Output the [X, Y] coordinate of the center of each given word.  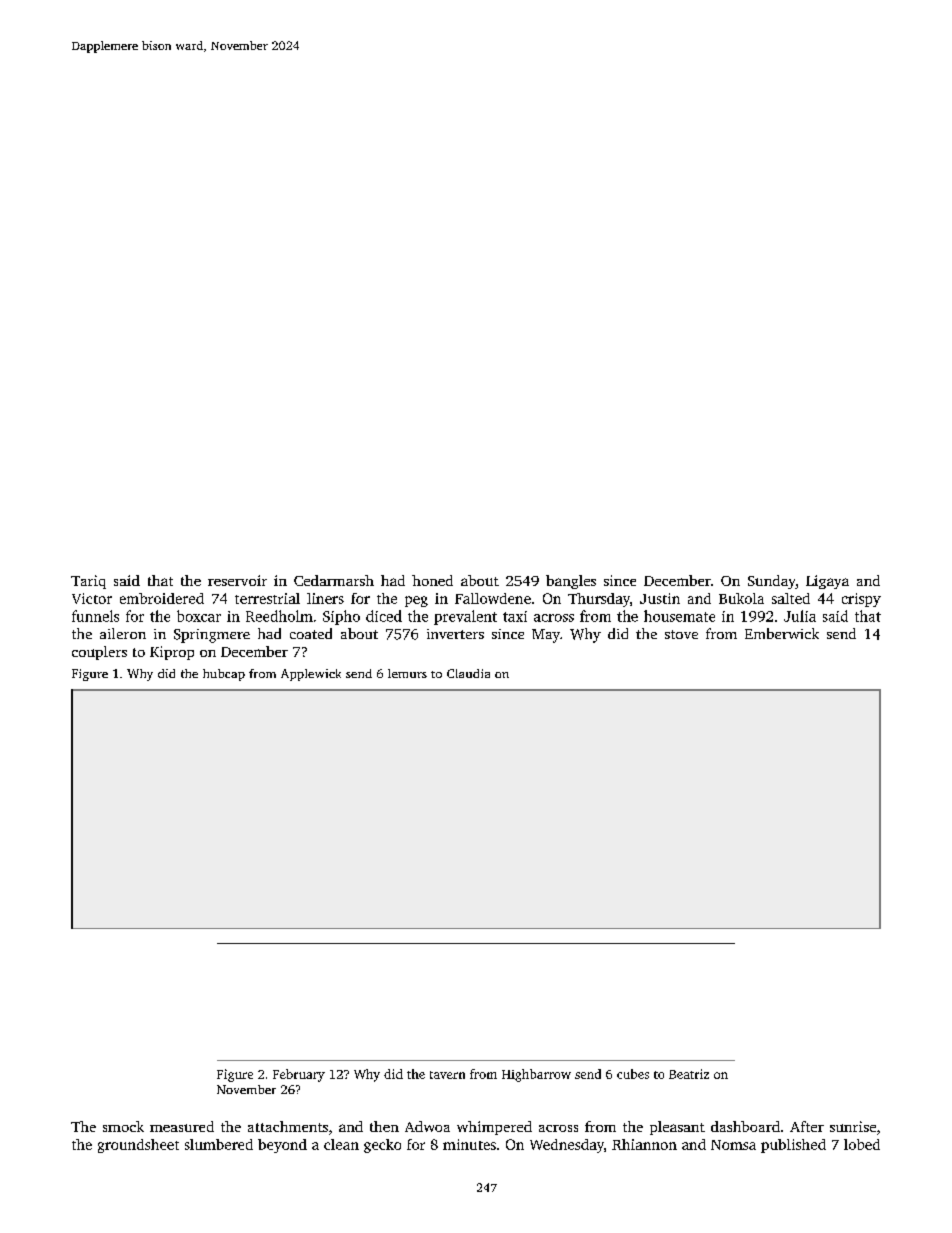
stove [681, 634]
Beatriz [689, 1074]
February [299, 1075]
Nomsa [733, 1145]
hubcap [224, 675]
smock [123, 1126]
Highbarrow [536, 1075]
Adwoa [427, 1126]
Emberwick [782, 633]
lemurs [407, 673]
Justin [660, 598]
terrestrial [267, 598]
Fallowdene [493, 598]
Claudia [468, 673]
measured [182, 1126]
